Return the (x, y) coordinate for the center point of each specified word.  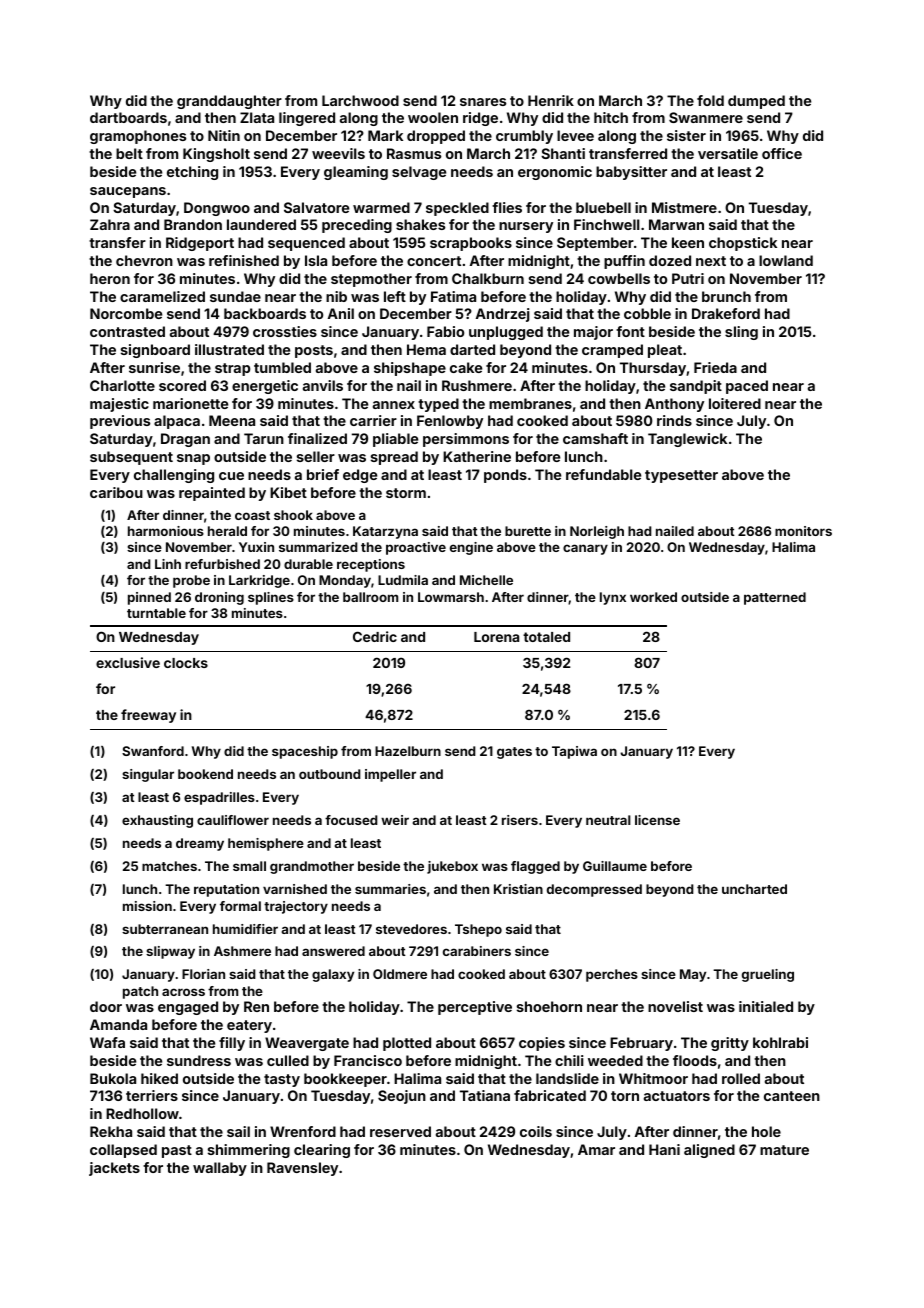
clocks (186, 663)
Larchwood (360, 100)
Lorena (496, 637)
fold (710, 100)
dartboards (128, 117)
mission (147, 906)
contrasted (127, 331)
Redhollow (142, 1113)
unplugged (506, 333)
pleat (665, 351)
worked (653, 597)
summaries (390, 889)
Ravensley (302, 1169)
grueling (768, 975)
